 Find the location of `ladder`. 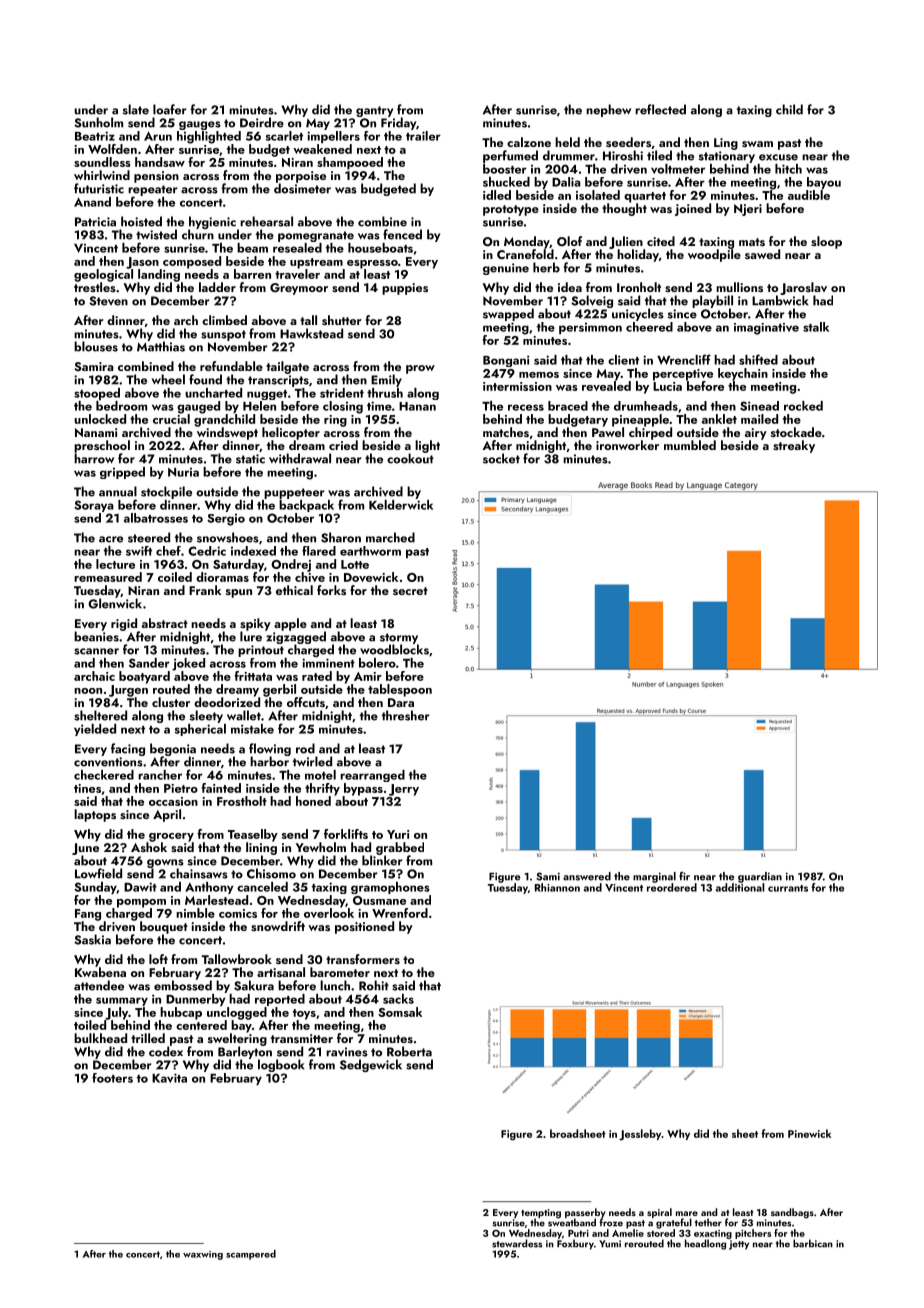

ladder is located at coordinates (217, 287).
